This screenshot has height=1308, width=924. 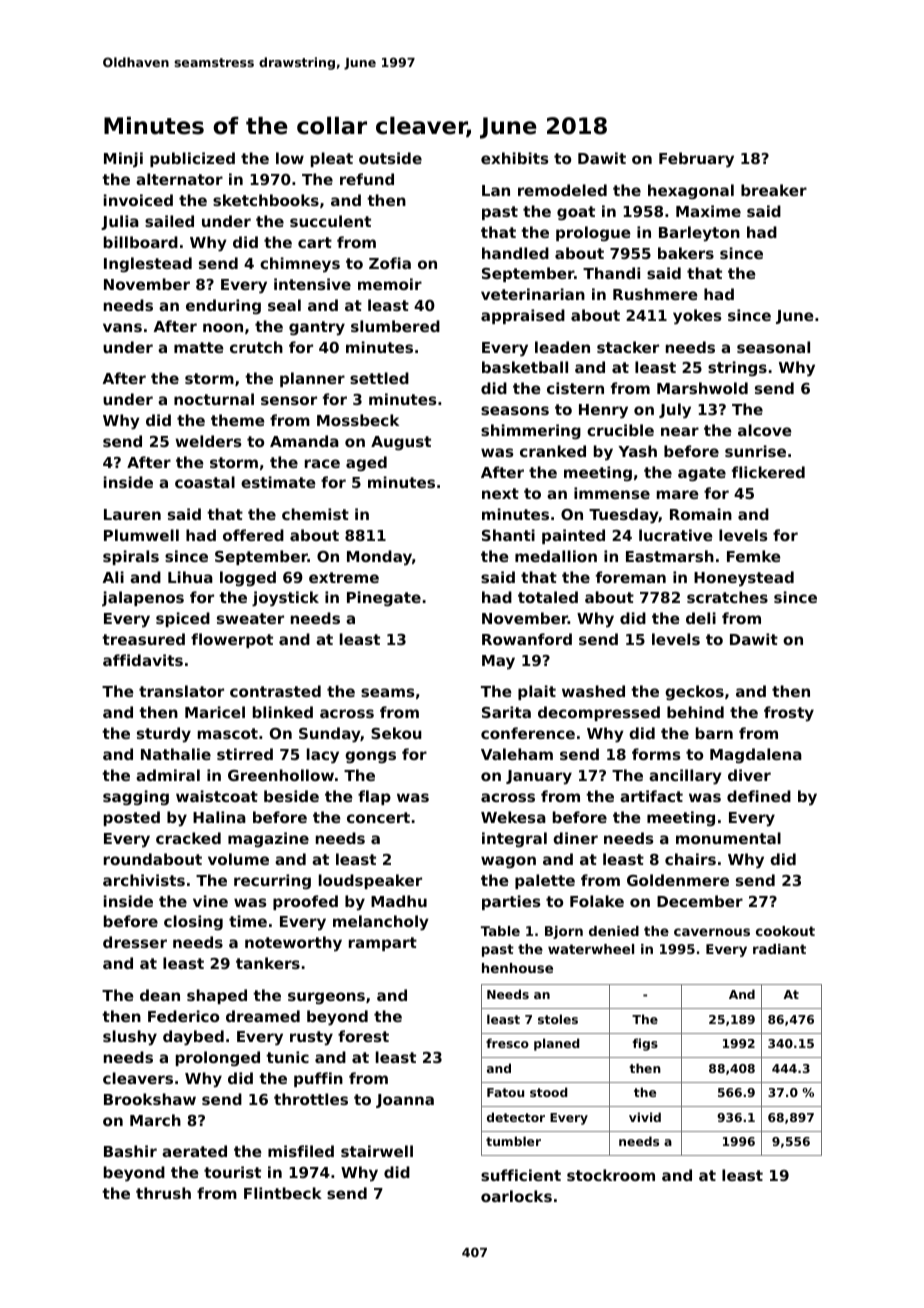 What do you see at coordinates (645, 1117) in the screenshot?
I see `vivid` at bounding box center [645, 1117].
